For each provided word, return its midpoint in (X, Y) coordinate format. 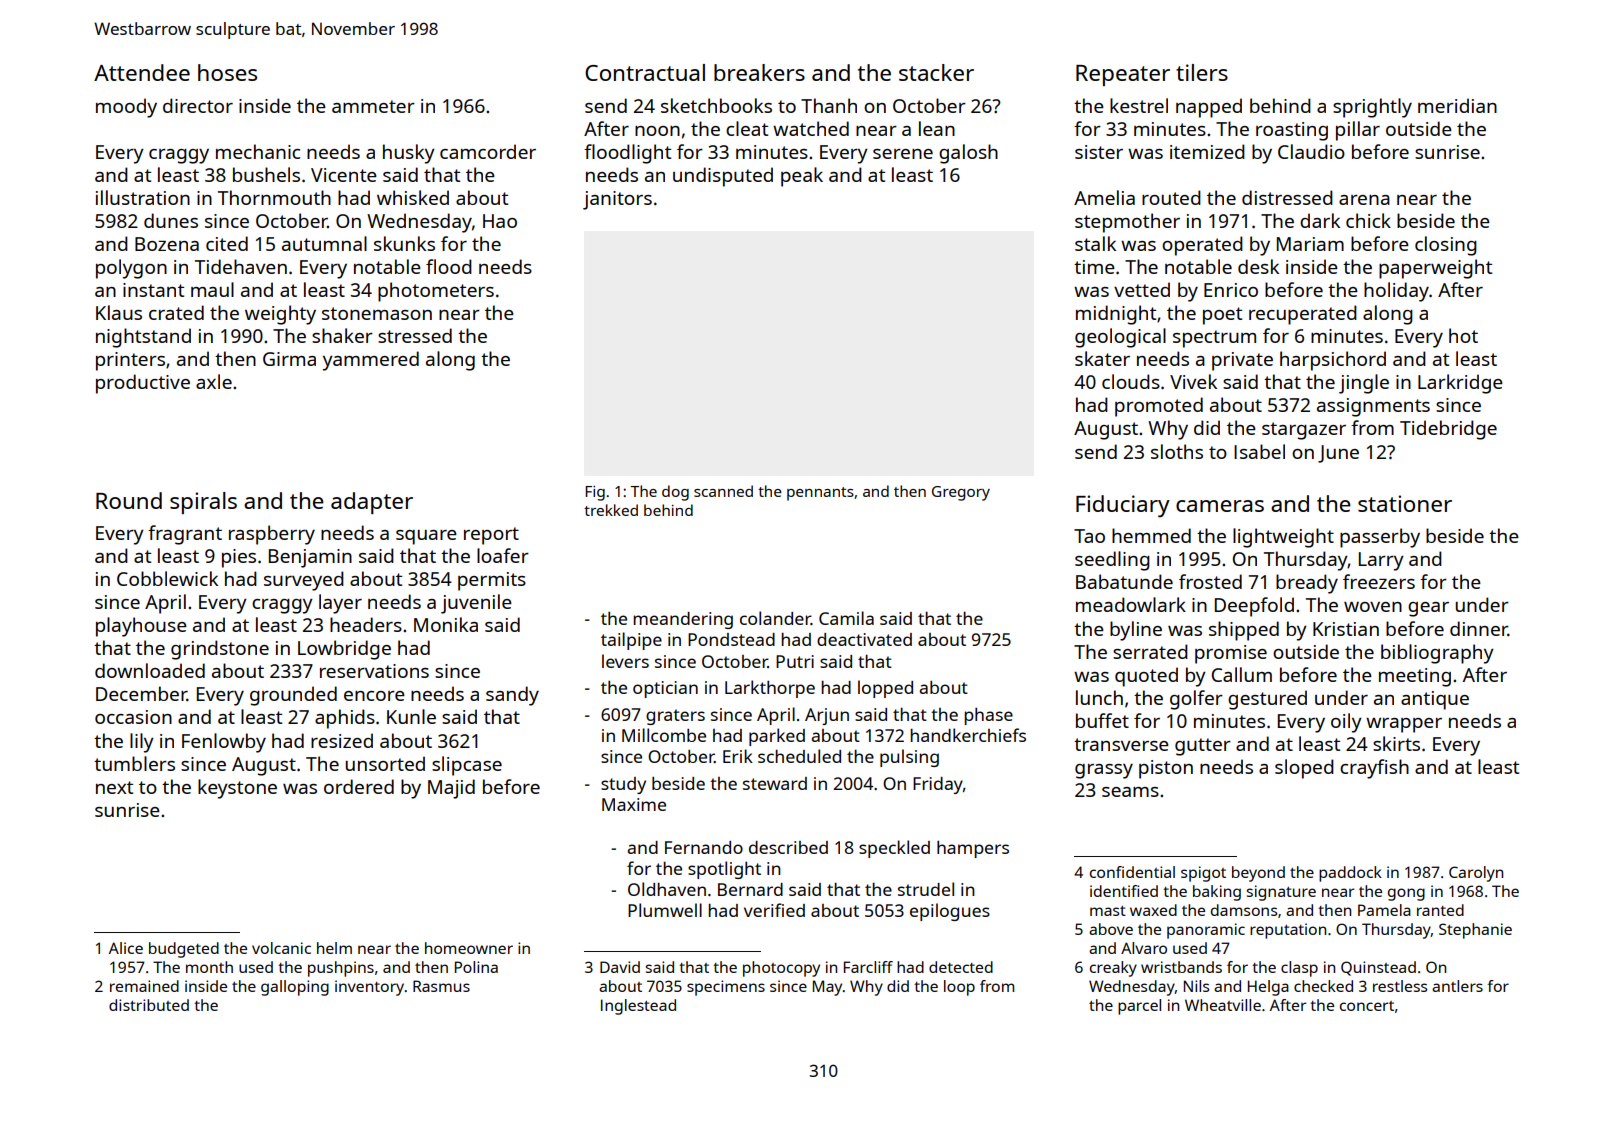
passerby (1380, 538)
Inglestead (638, 1007)
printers (130, 361)
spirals (203, 503)
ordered (359, 786)
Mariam (1310, 244)
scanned (723, 491)
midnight (1116, 315)
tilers (1202, 72)
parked (777, 737)
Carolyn (1476, 874)
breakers (759, 72)
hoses (227, 72)
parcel (1139, 1007)
